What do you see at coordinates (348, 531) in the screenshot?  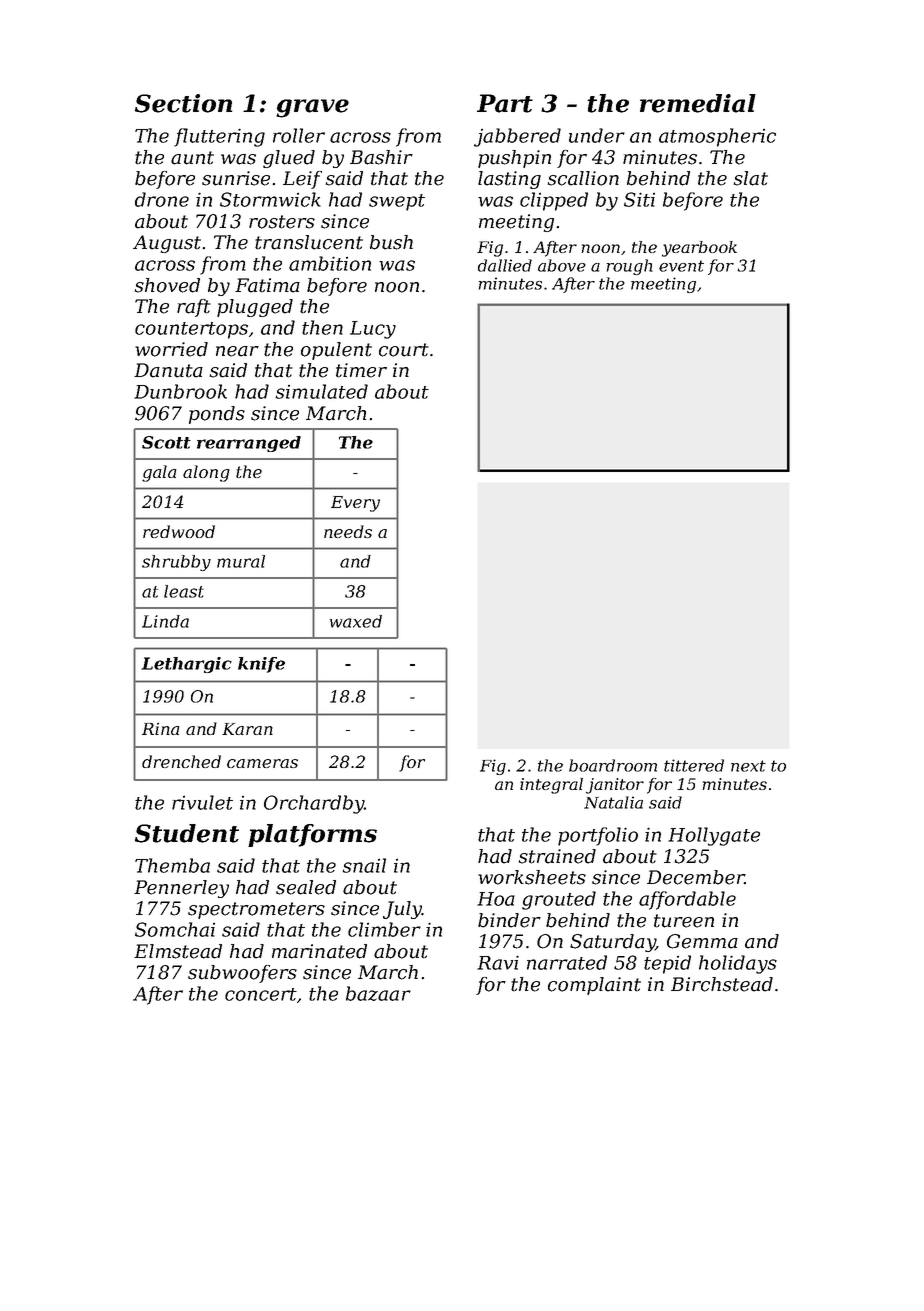 I see `needs` at bounding box center [348, 531].
